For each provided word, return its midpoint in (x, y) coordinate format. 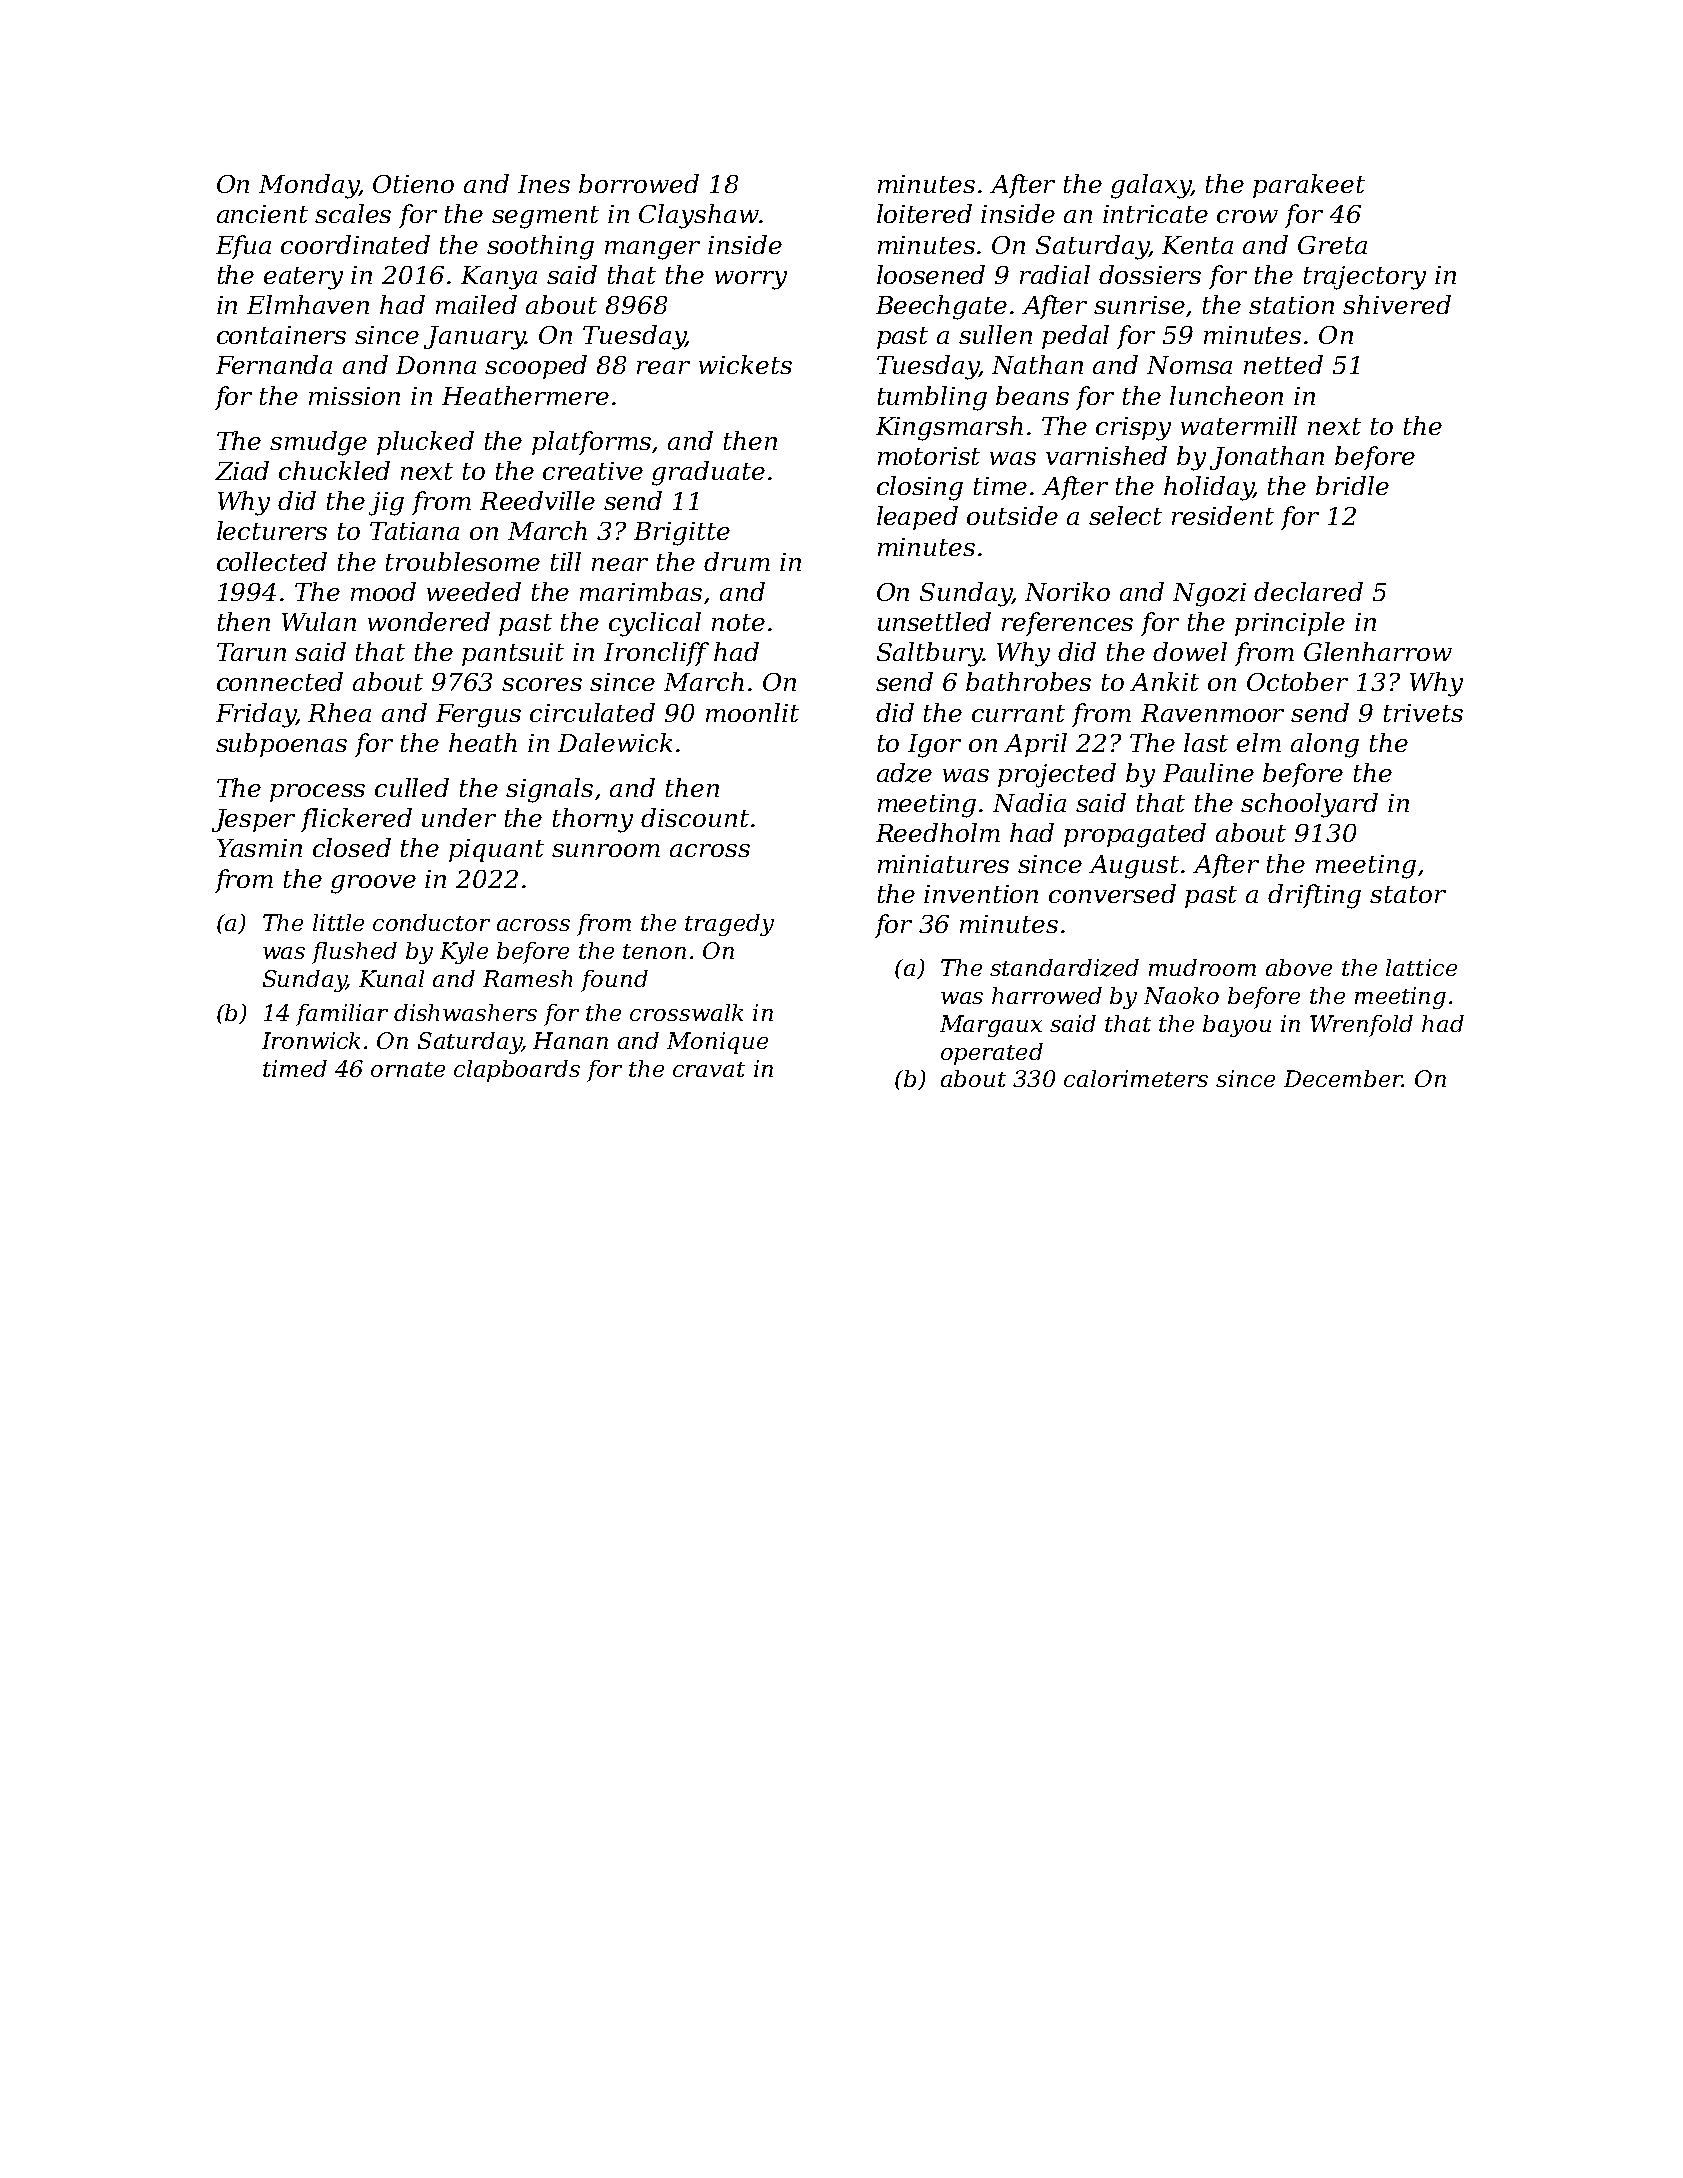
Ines (544, 184)
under (459, 817)
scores (542, 684)
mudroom (1202, 967)
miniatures (943, 864)
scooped (536, 367)
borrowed (639, 183)
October (1297, 681)
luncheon (1226, 395)
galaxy (1151, 186)
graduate (708, 473)
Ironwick (311, 1040)
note (738, 622)
